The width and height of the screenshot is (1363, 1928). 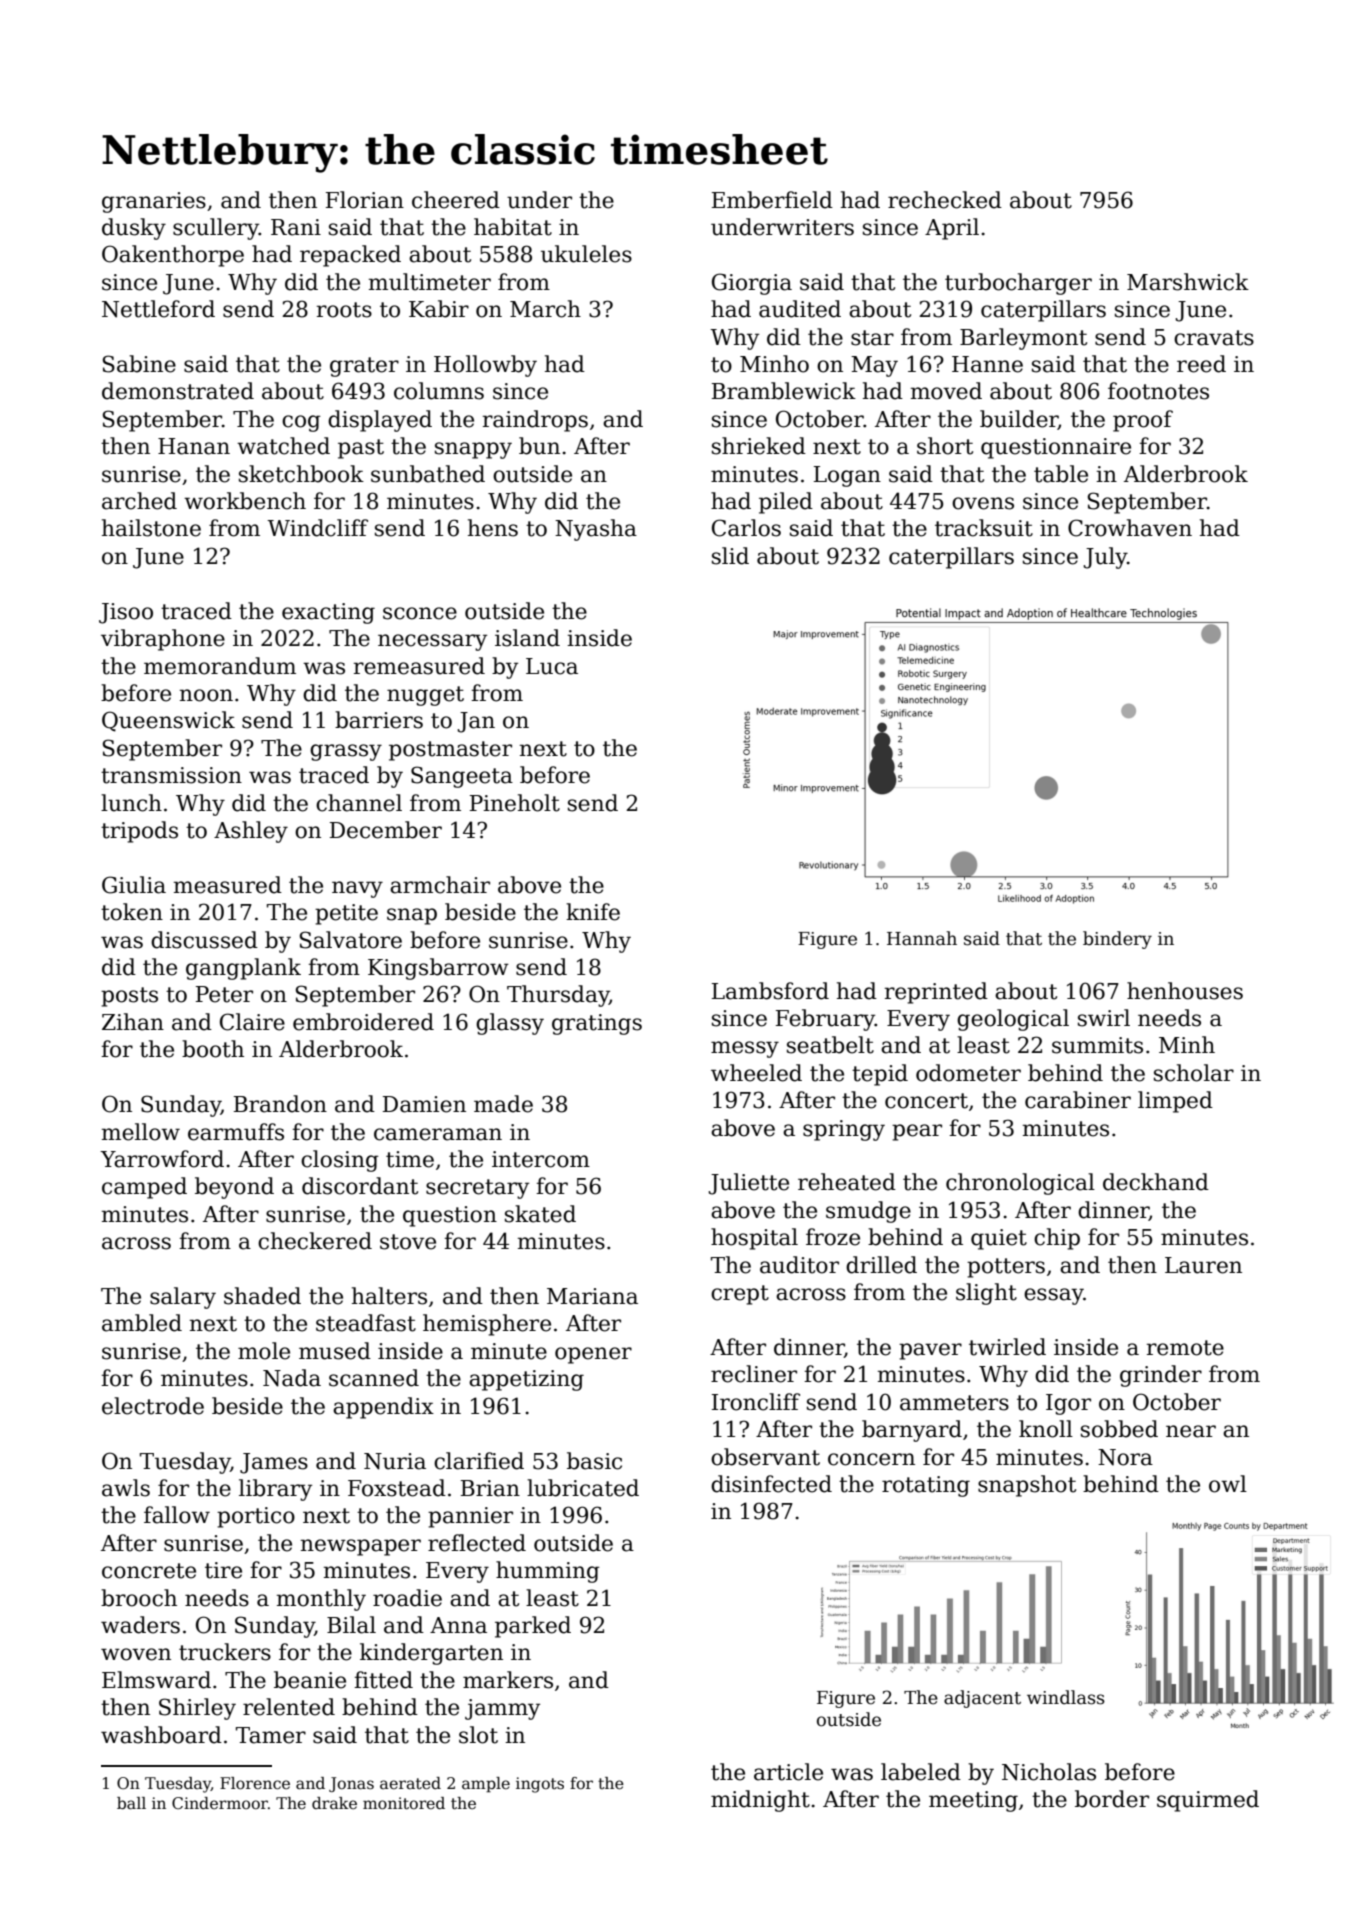 What do you see at coordinates (552, 666) in the screenshot?
I see `Luca` at bounding box center [552, 666].
